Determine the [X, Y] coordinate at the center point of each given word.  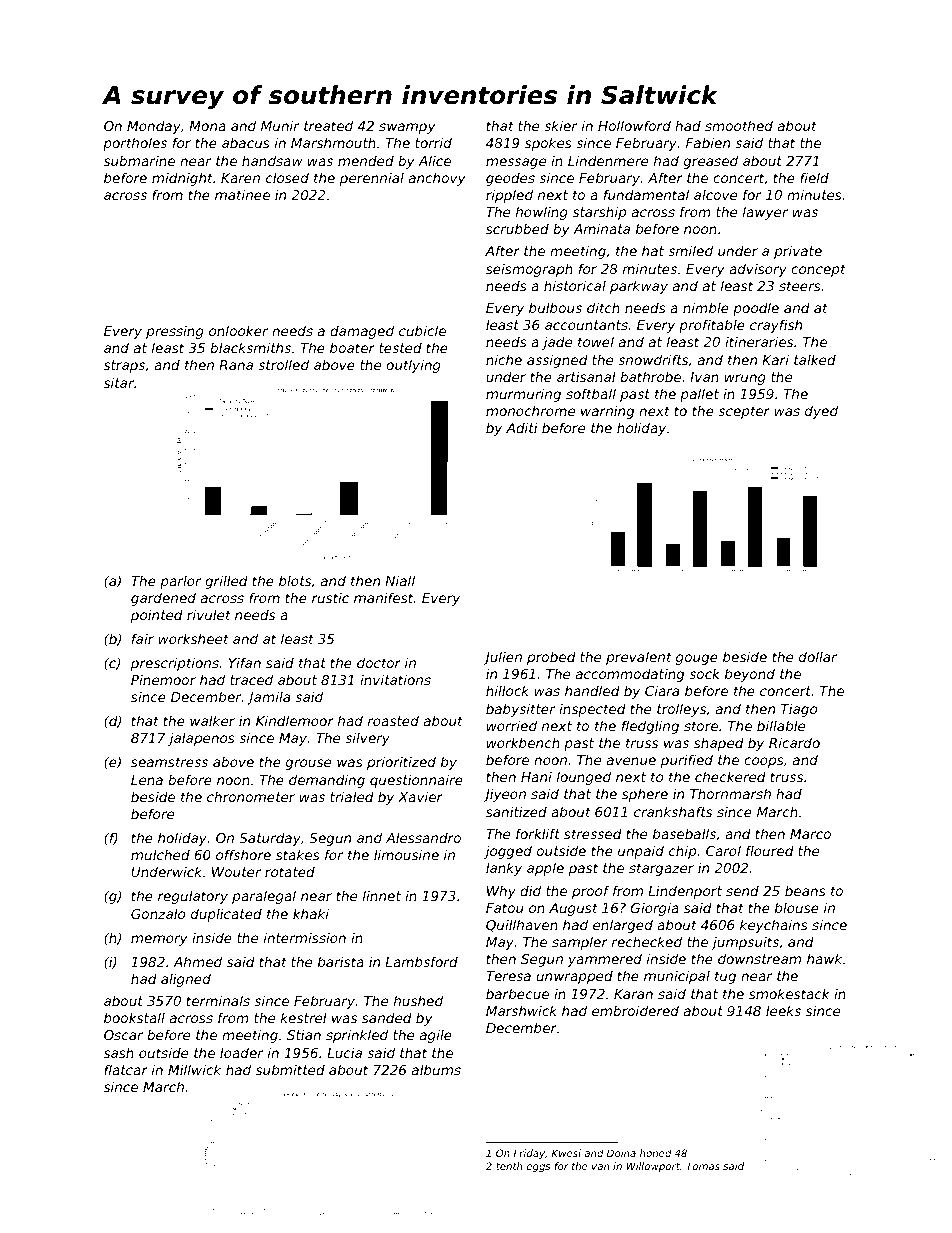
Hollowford [634, 125]
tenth [509, 1166]
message [516, 163]
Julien [502, 658]
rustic [330, 598]
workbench [523, 742]
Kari [775, 359]
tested [400, 348]
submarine [139, 161]
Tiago [799, 710]
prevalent [639, 658]
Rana [236, 365]
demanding [327, 781]
